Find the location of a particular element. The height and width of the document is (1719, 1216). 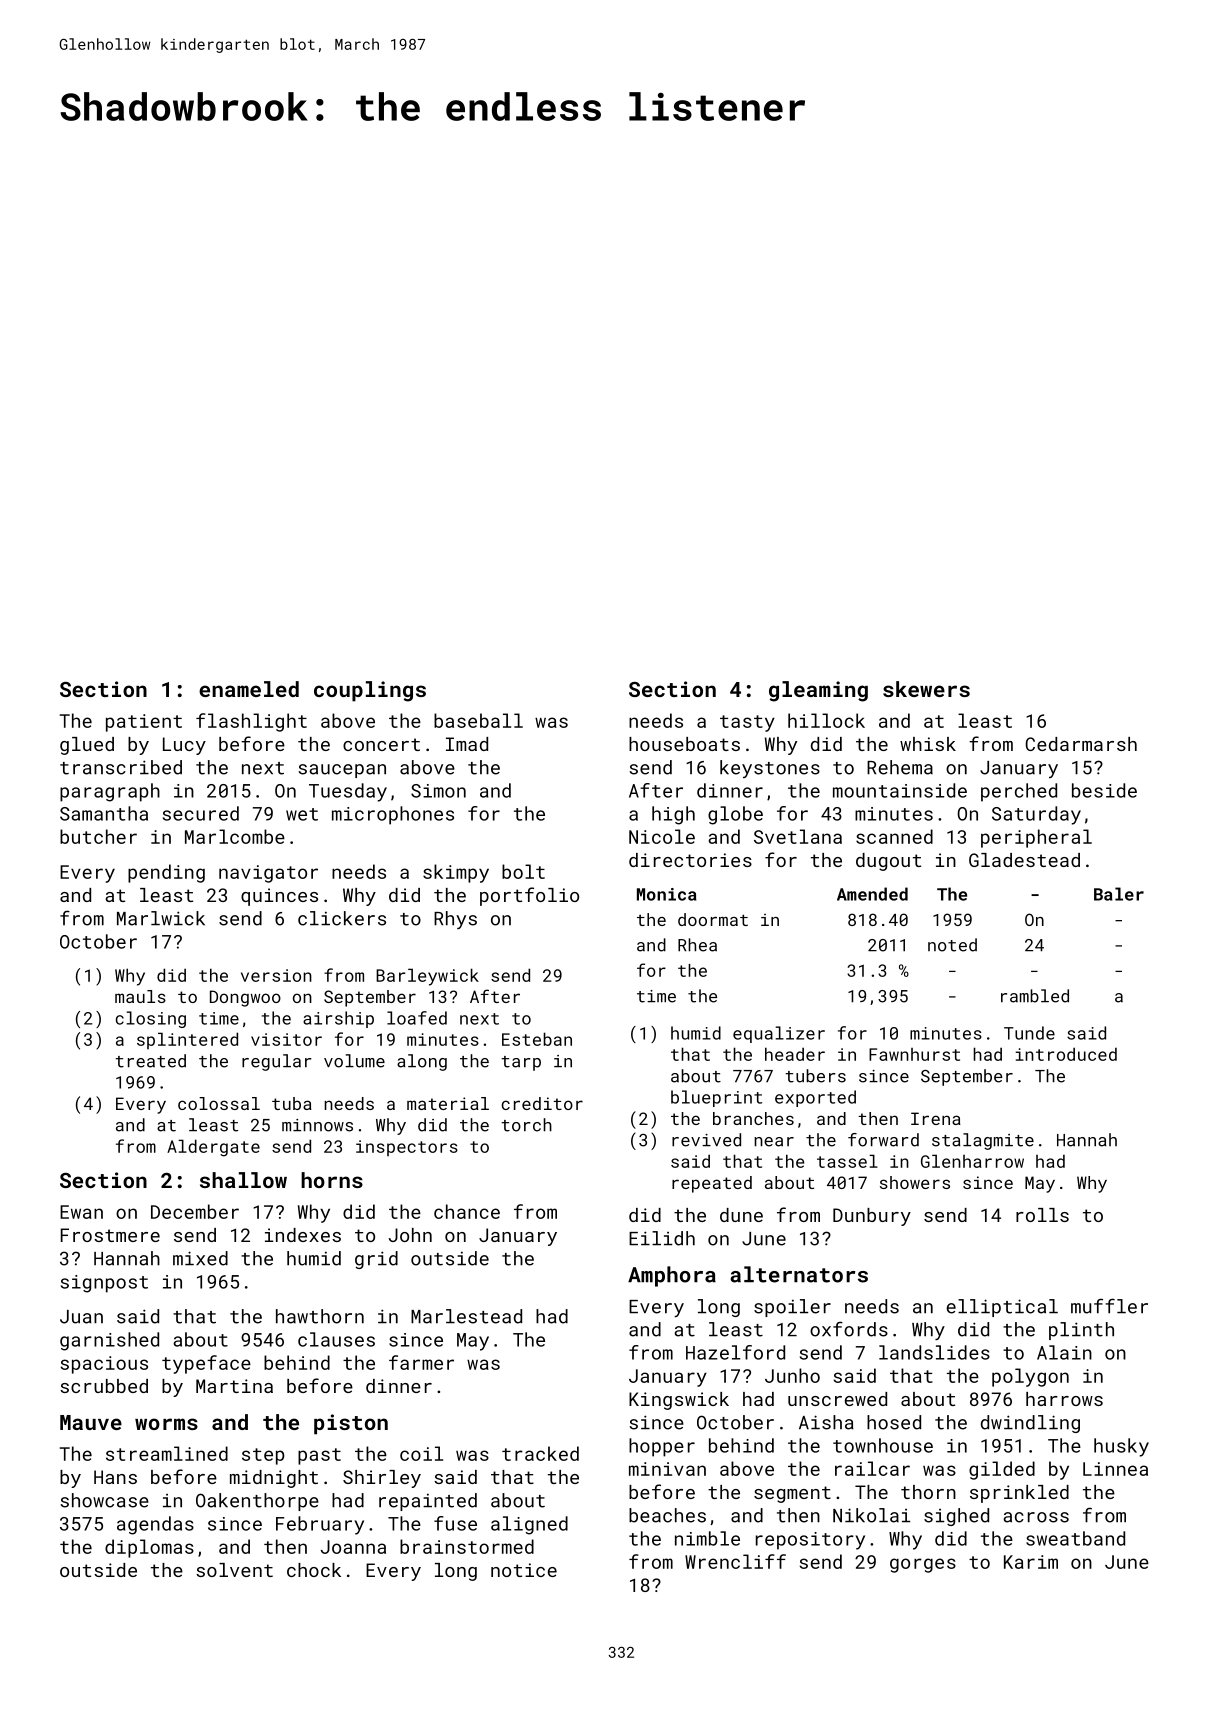

patient is located at coordinates (144, 723).
